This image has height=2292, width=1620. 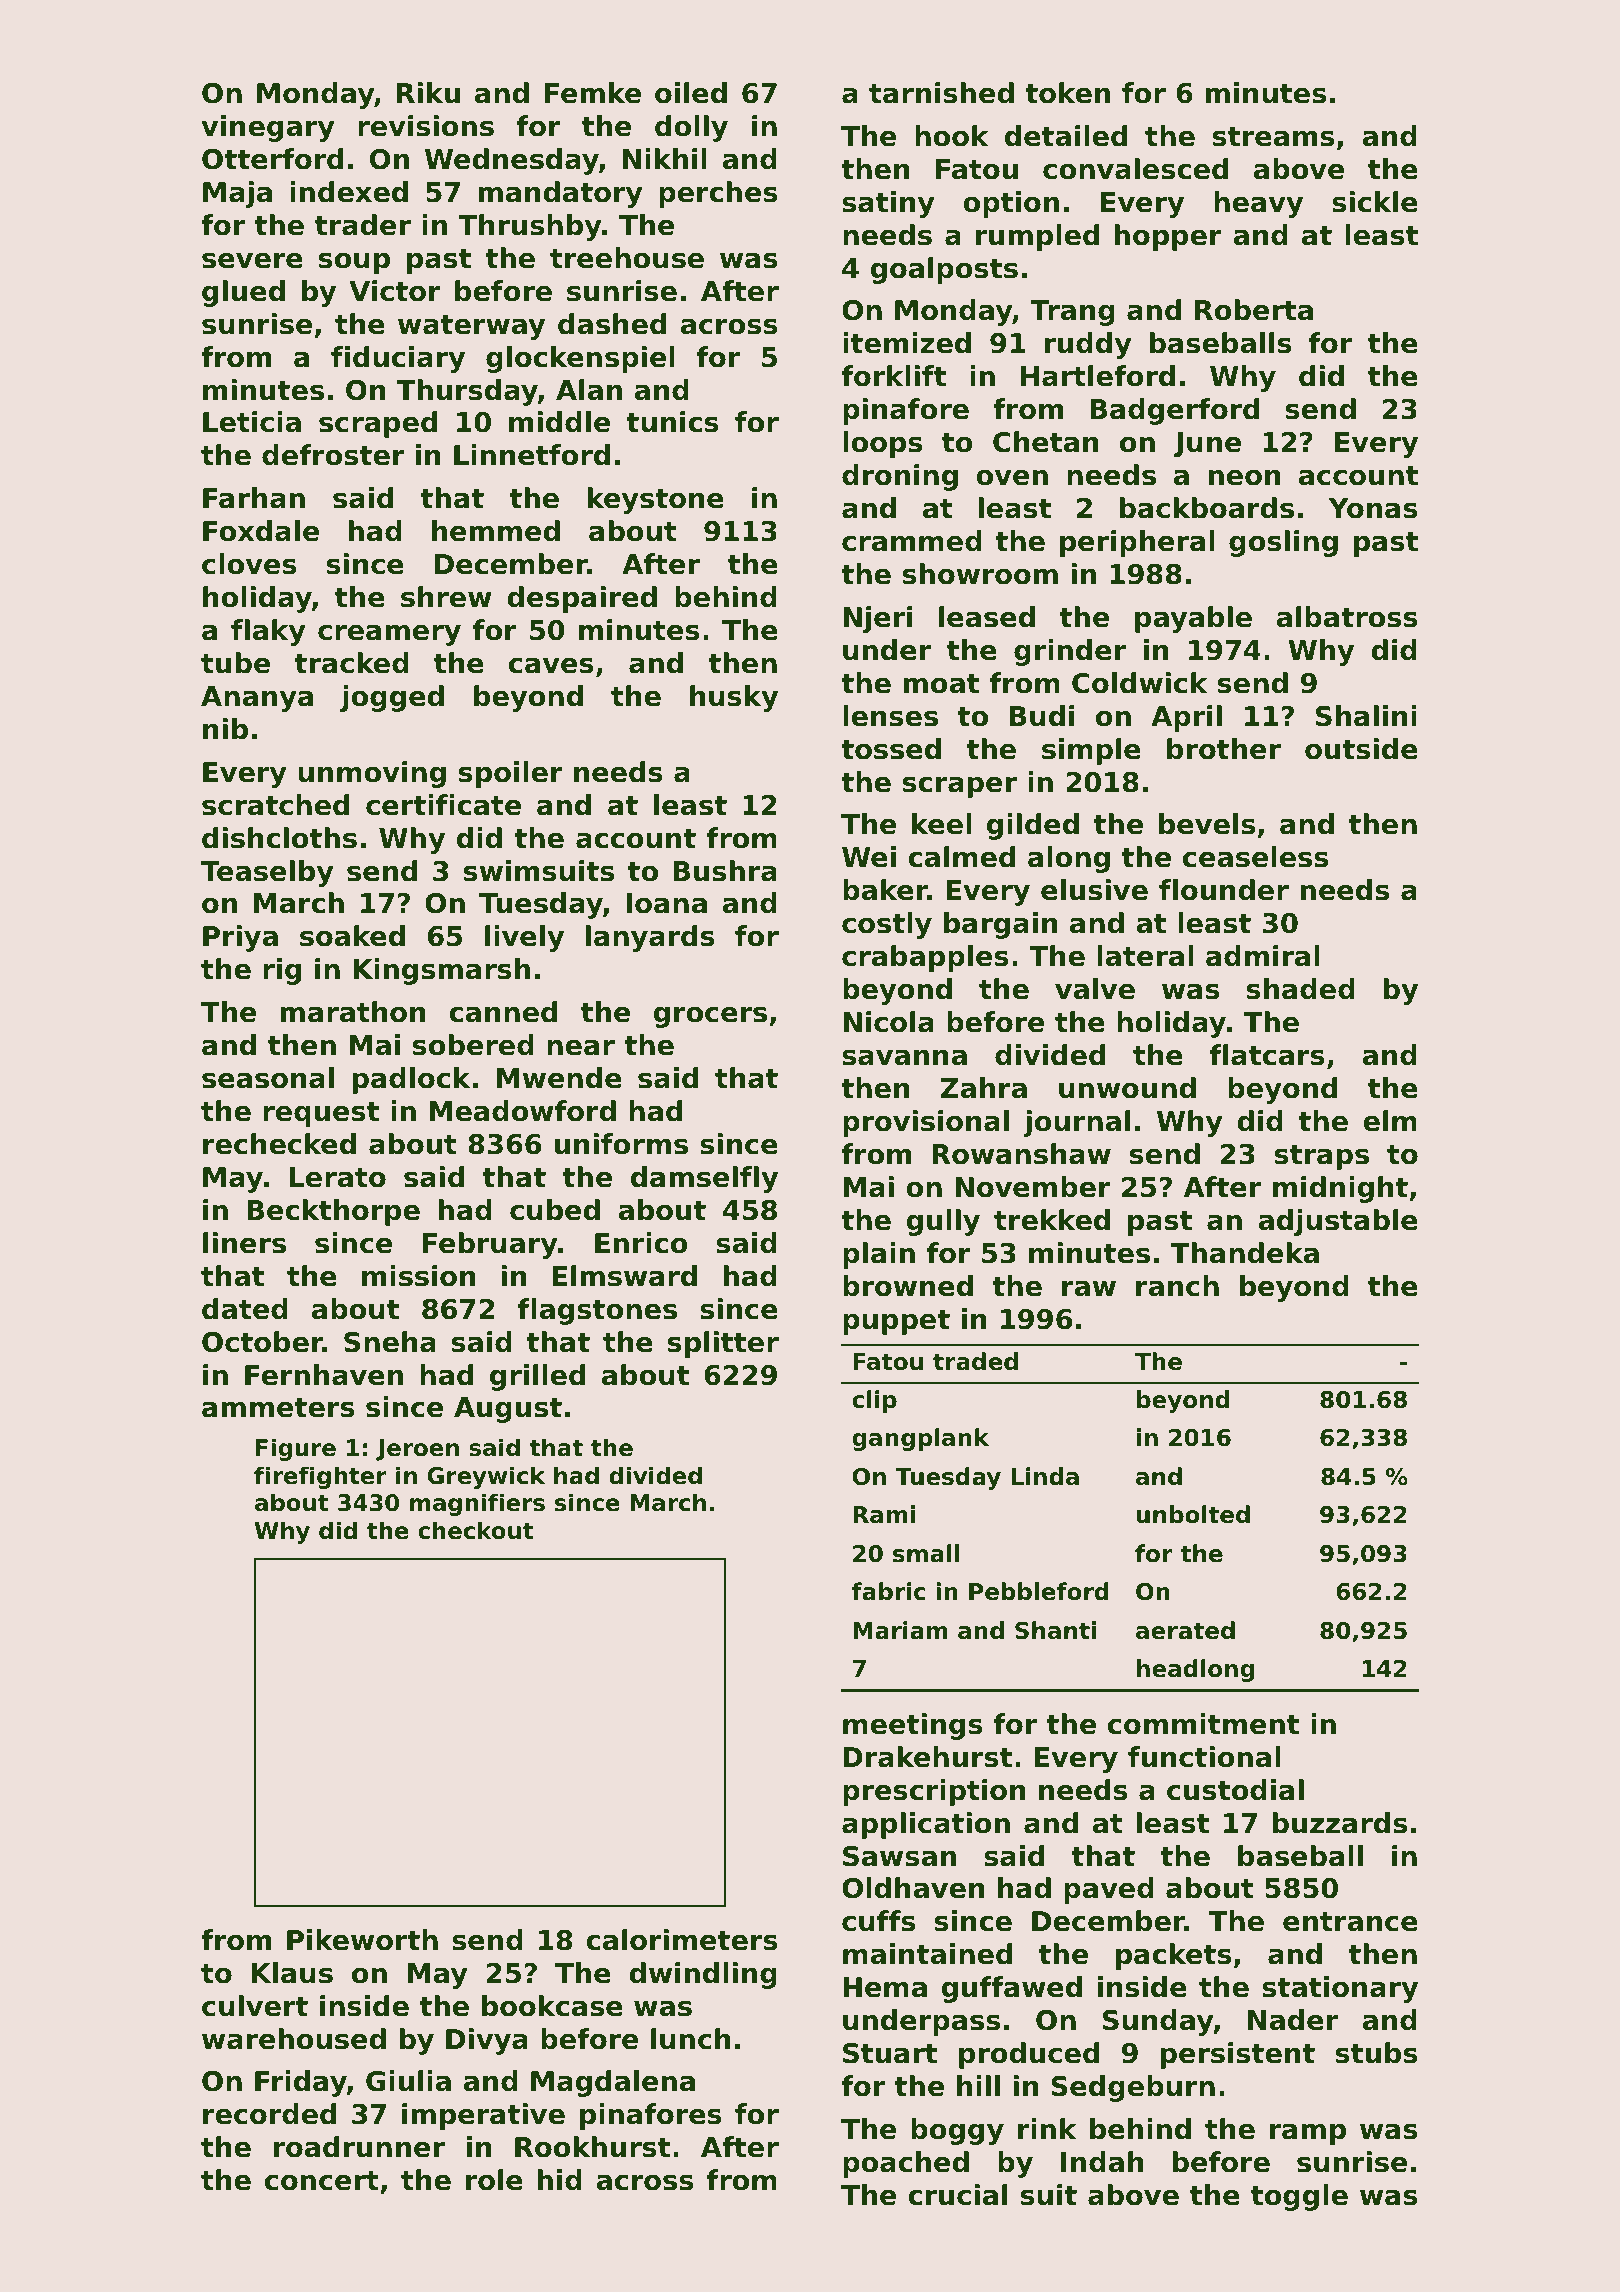 I want to click on token, so click(x=1067, y=93).
